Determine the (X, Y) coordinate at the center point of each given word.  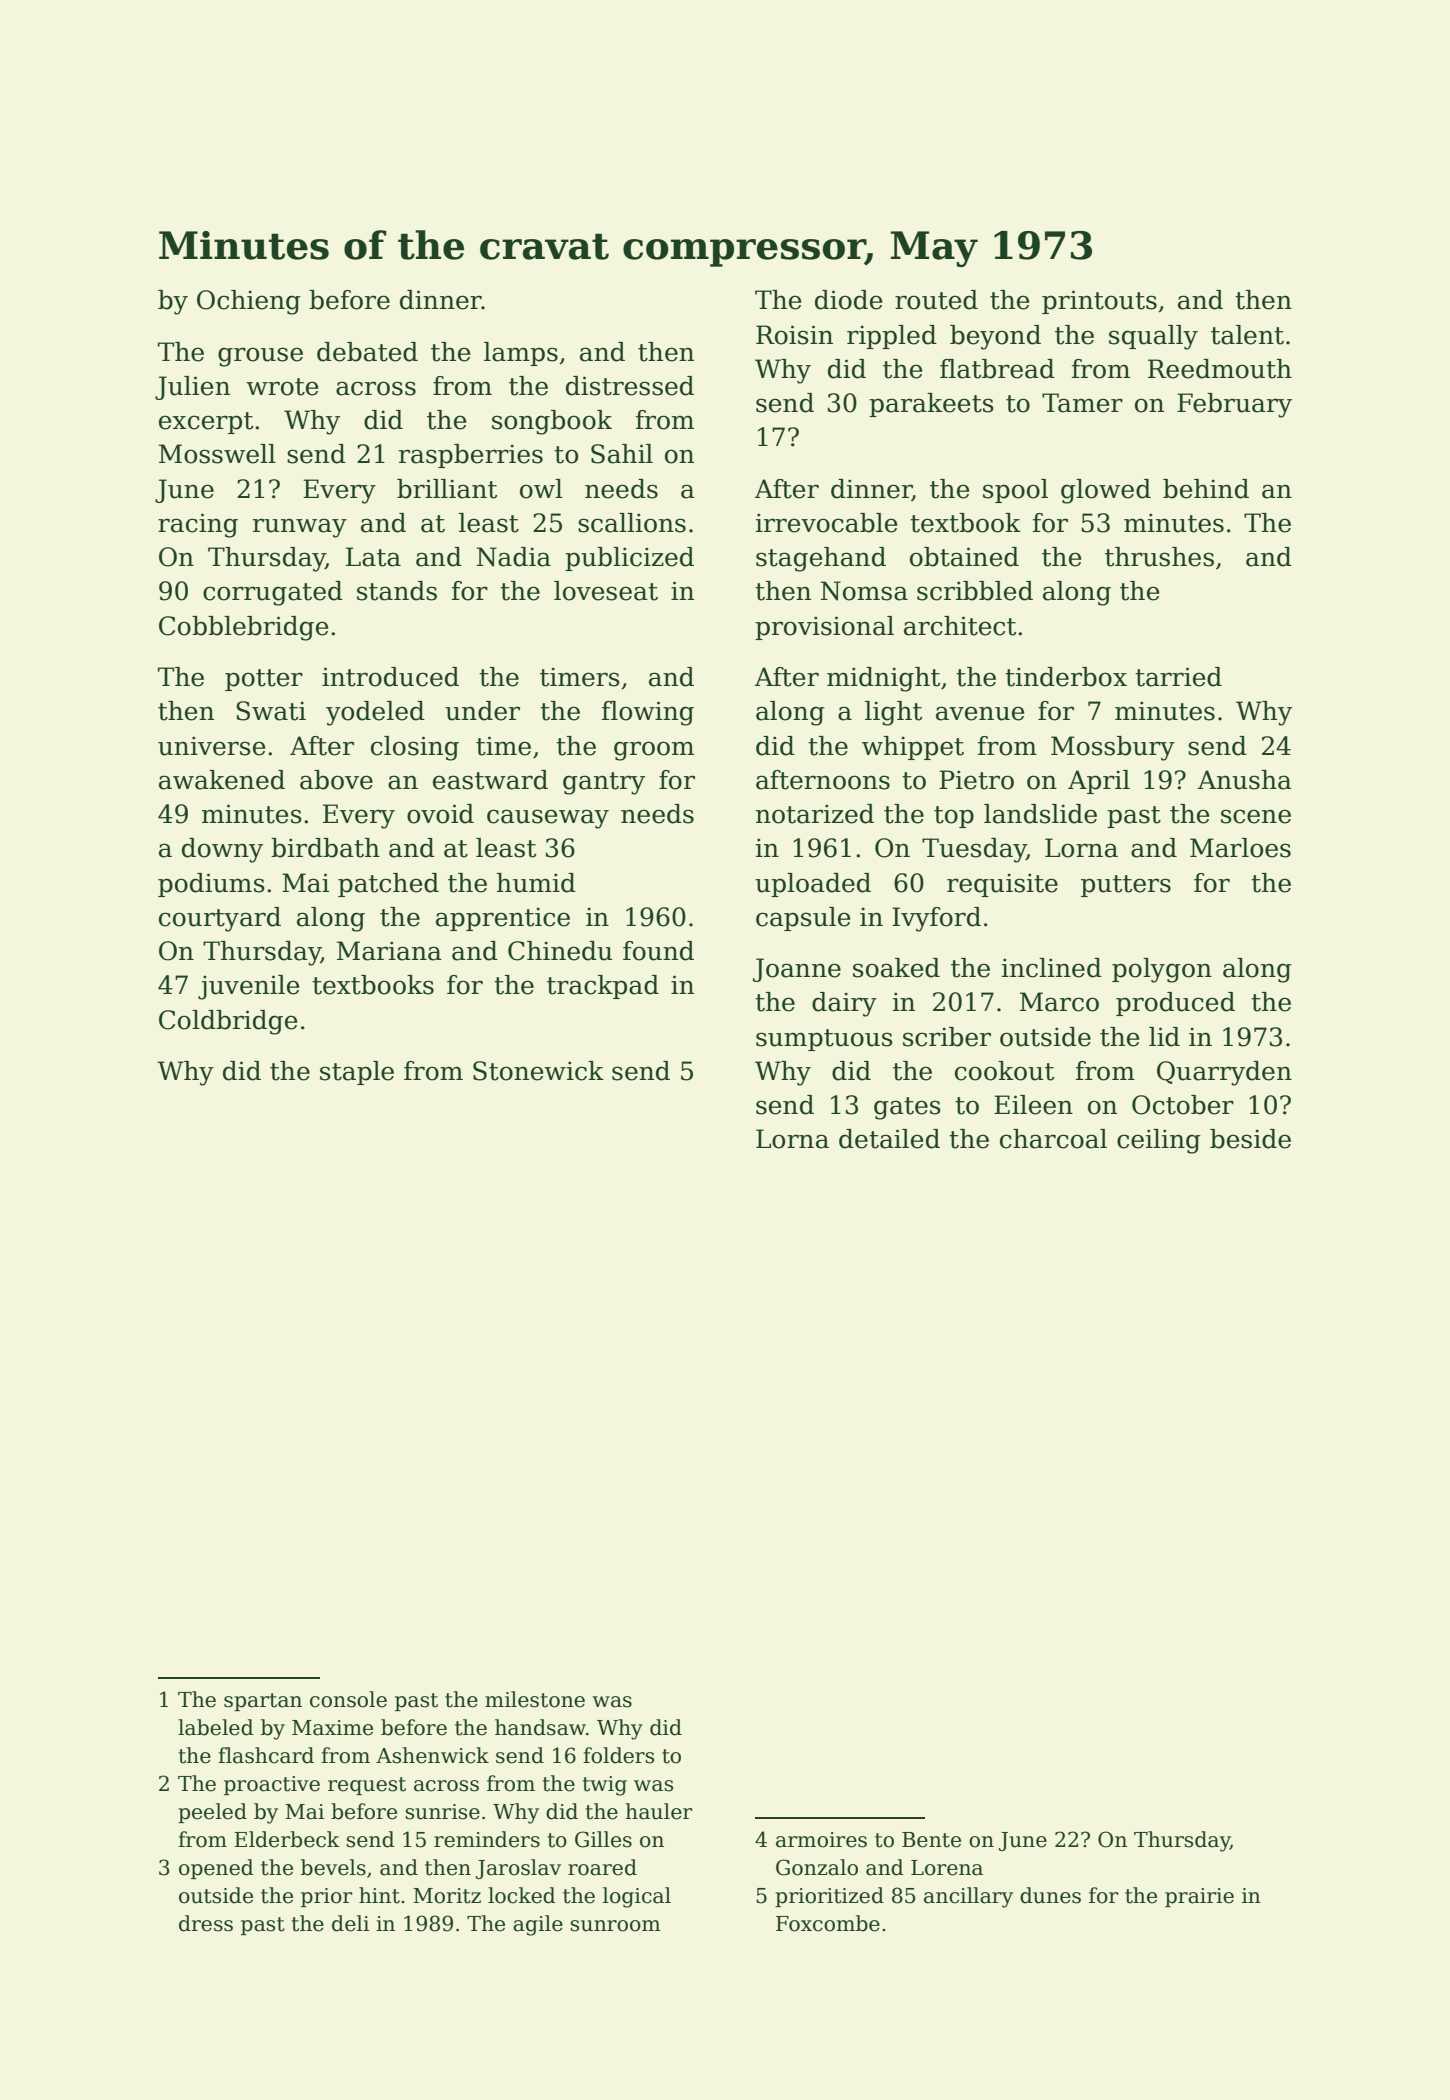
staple (357, 1073)
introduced (390, 677)
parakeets (931, 405)
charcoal (1053, 1139)
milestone (535, 1699)
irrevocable (826, 523)
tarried (1178, 677)
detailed (889, 1139)
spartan (263, 1702)
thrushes (1159, 557)
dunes (1050, 1895)
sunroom (615, 1926)
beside (1250, 1139)
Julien (192, 388)
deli (350, 1923)
